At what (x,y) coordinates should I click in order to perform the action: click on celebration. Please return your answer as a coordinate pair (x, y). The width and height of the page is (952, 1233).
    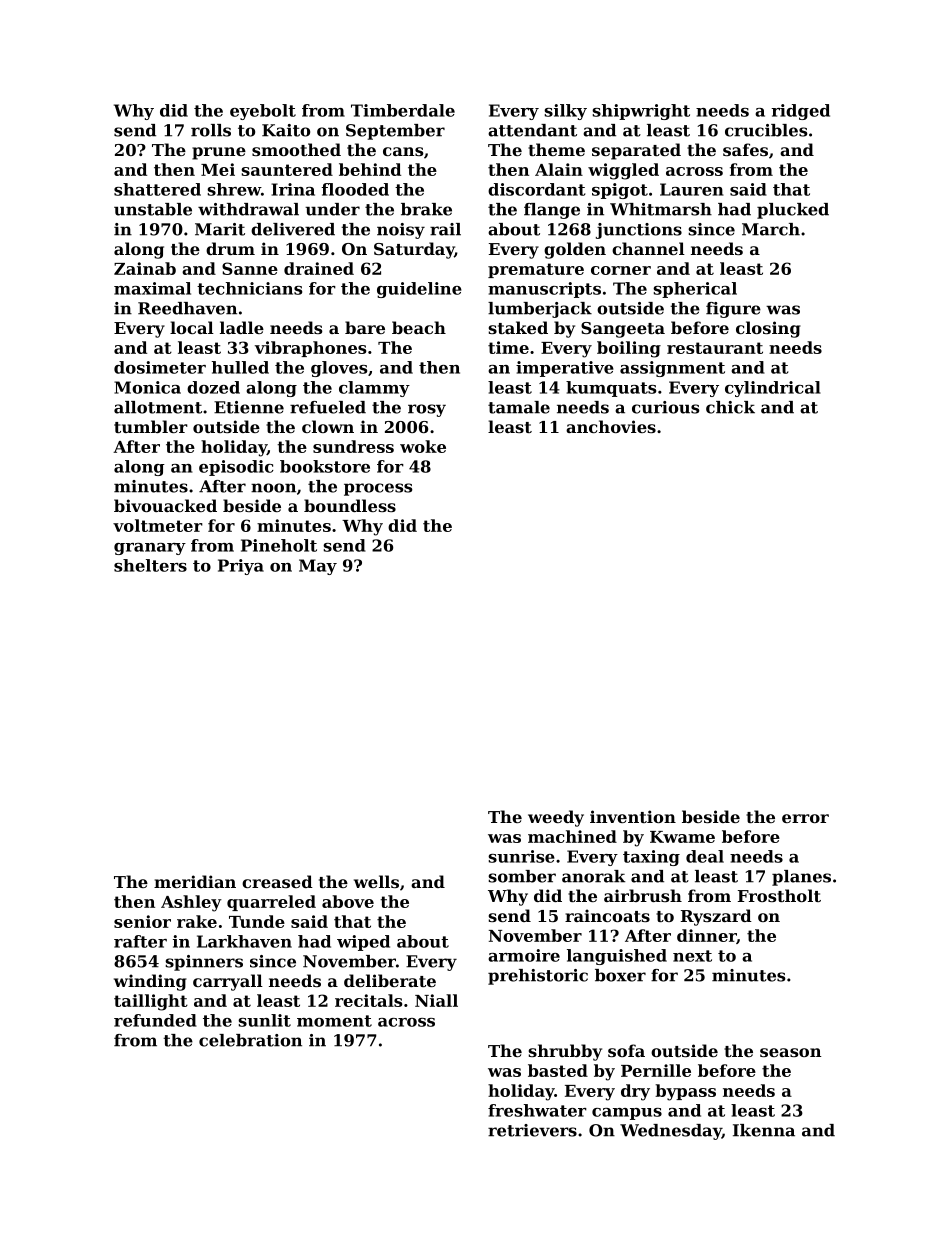
    Looking at the image, I should click on (250, 1040).
